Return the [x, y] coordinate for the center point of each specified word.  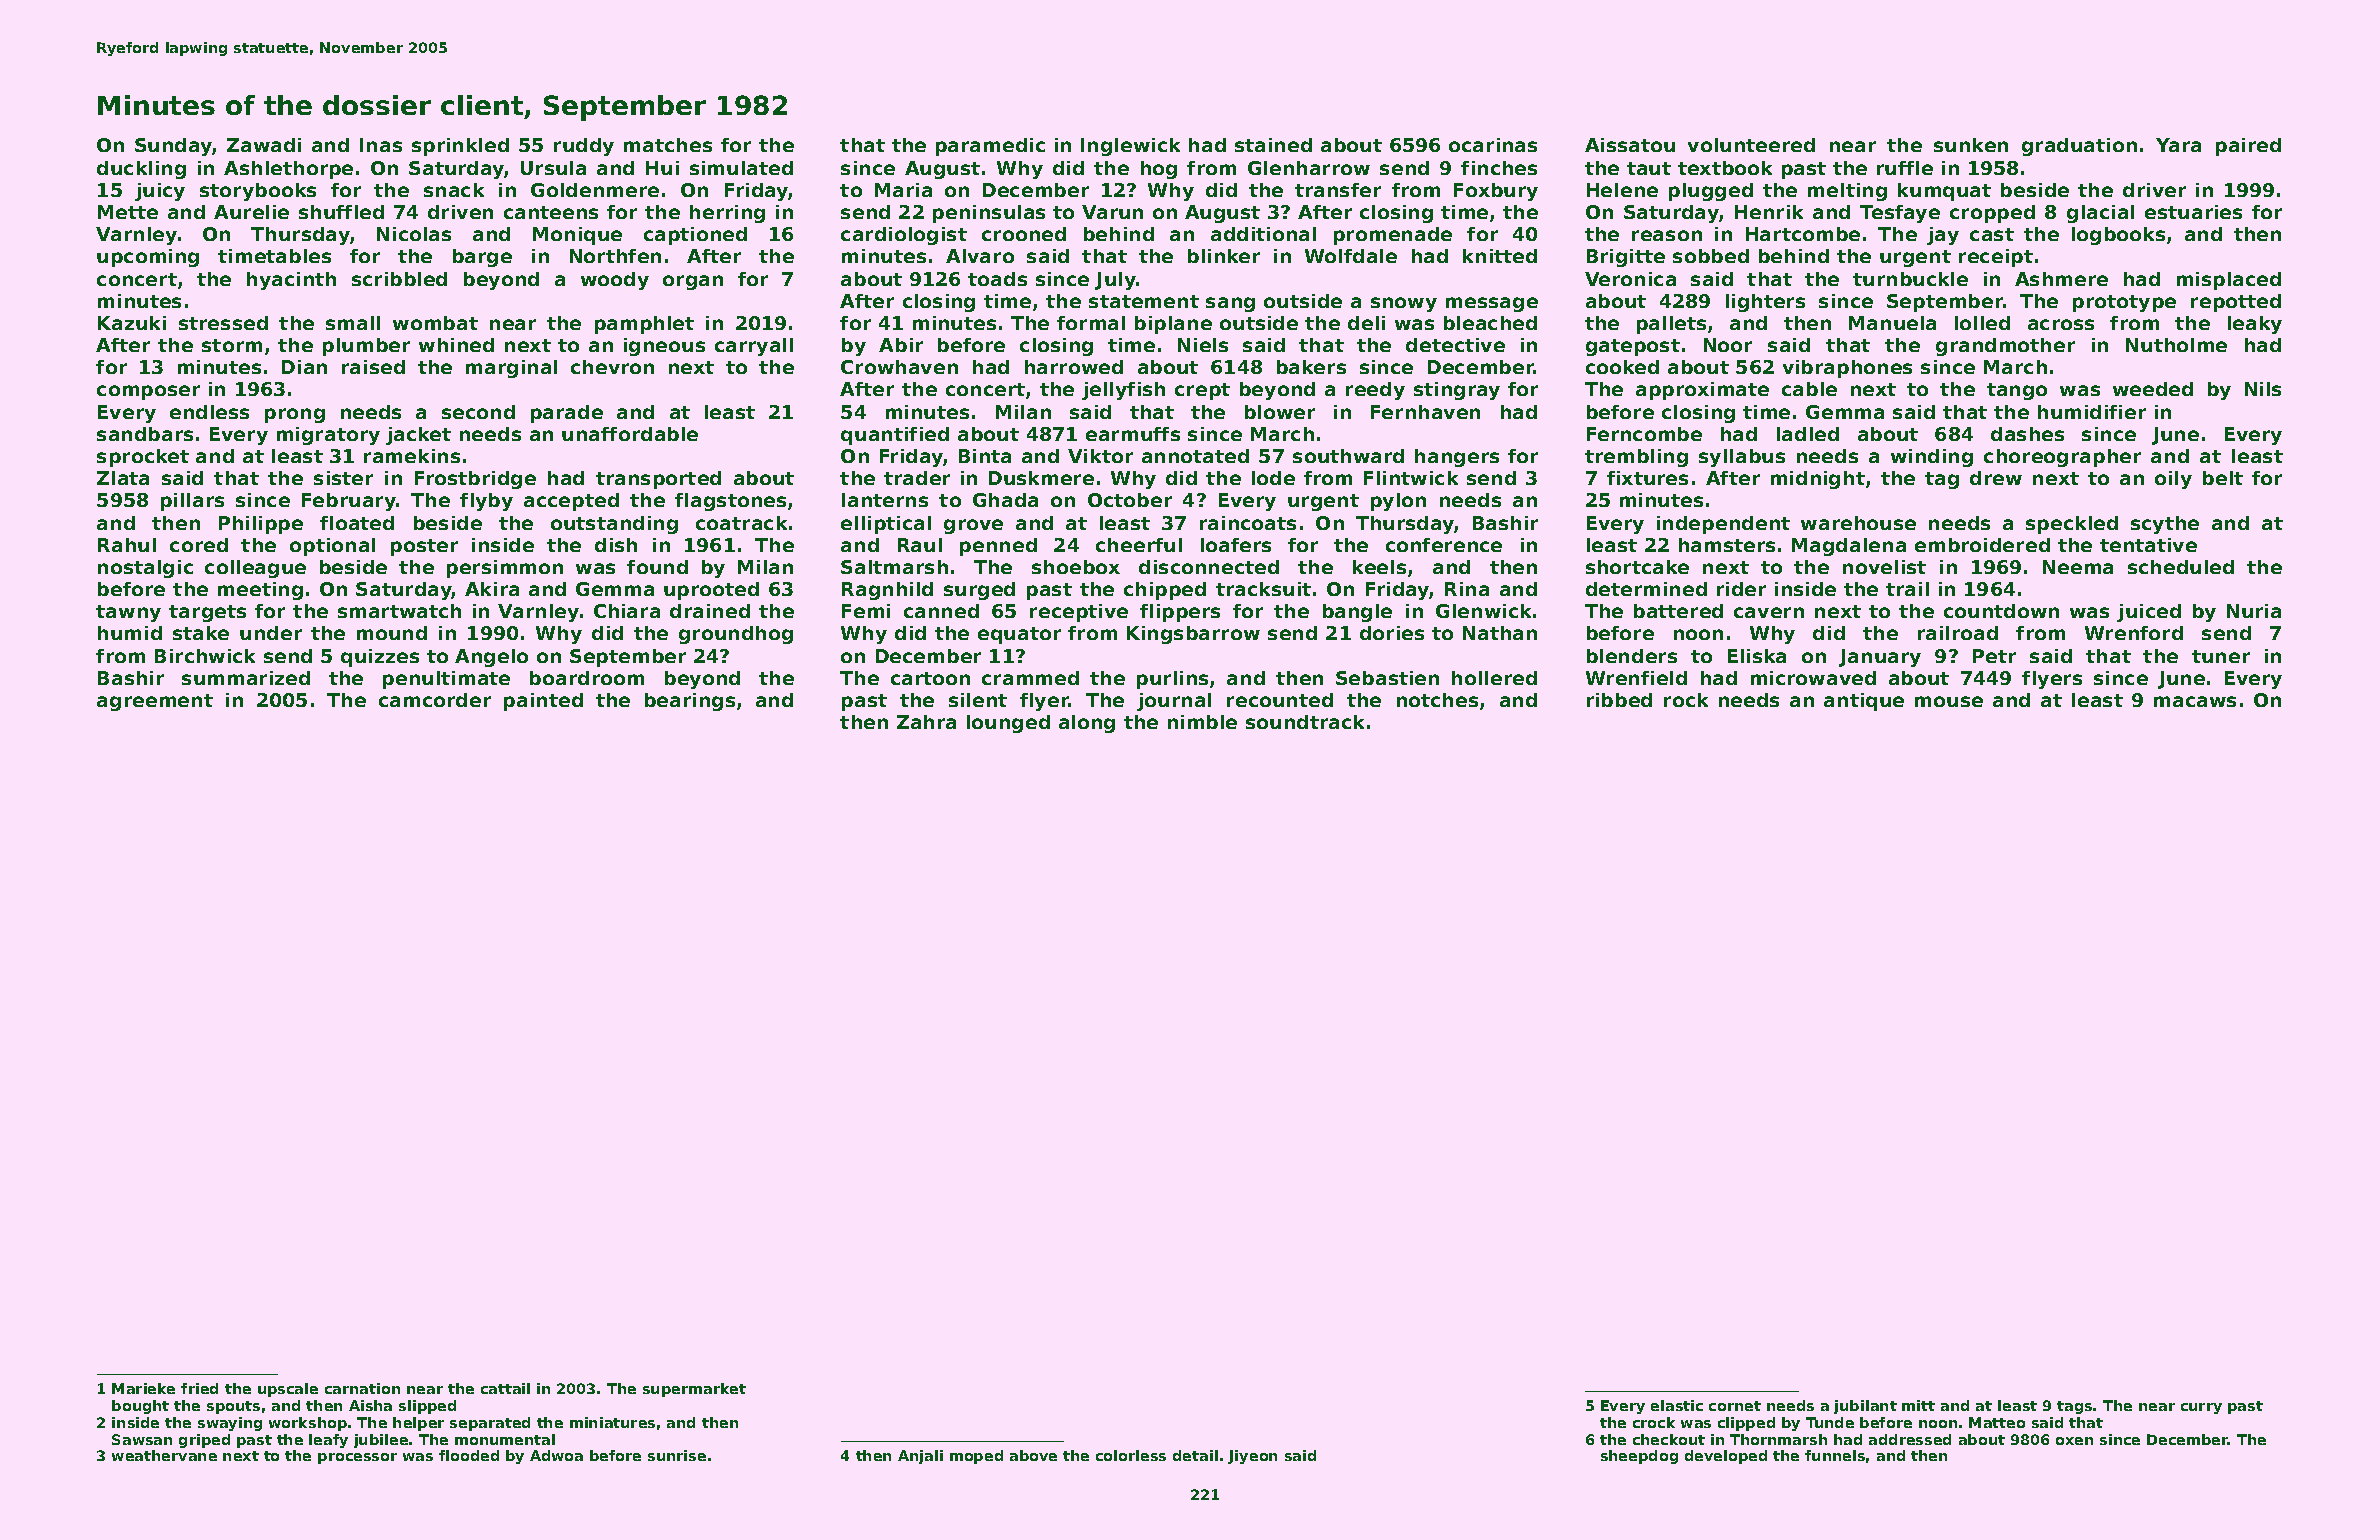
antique [1864, 702]
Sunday [174, 147]
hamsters [1727, 545]
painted [543, 702]
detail [1195, 1455]
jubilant [1865, 1407]
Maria [903, 190]
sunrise [677, 1455]
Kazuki [132, 323]
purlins [1172, 680]
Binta [985, 456]
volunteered [1751, 145]
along [1087, 724]
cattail [505, 1388]
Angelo [491, 658]
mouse [1949, 701]
